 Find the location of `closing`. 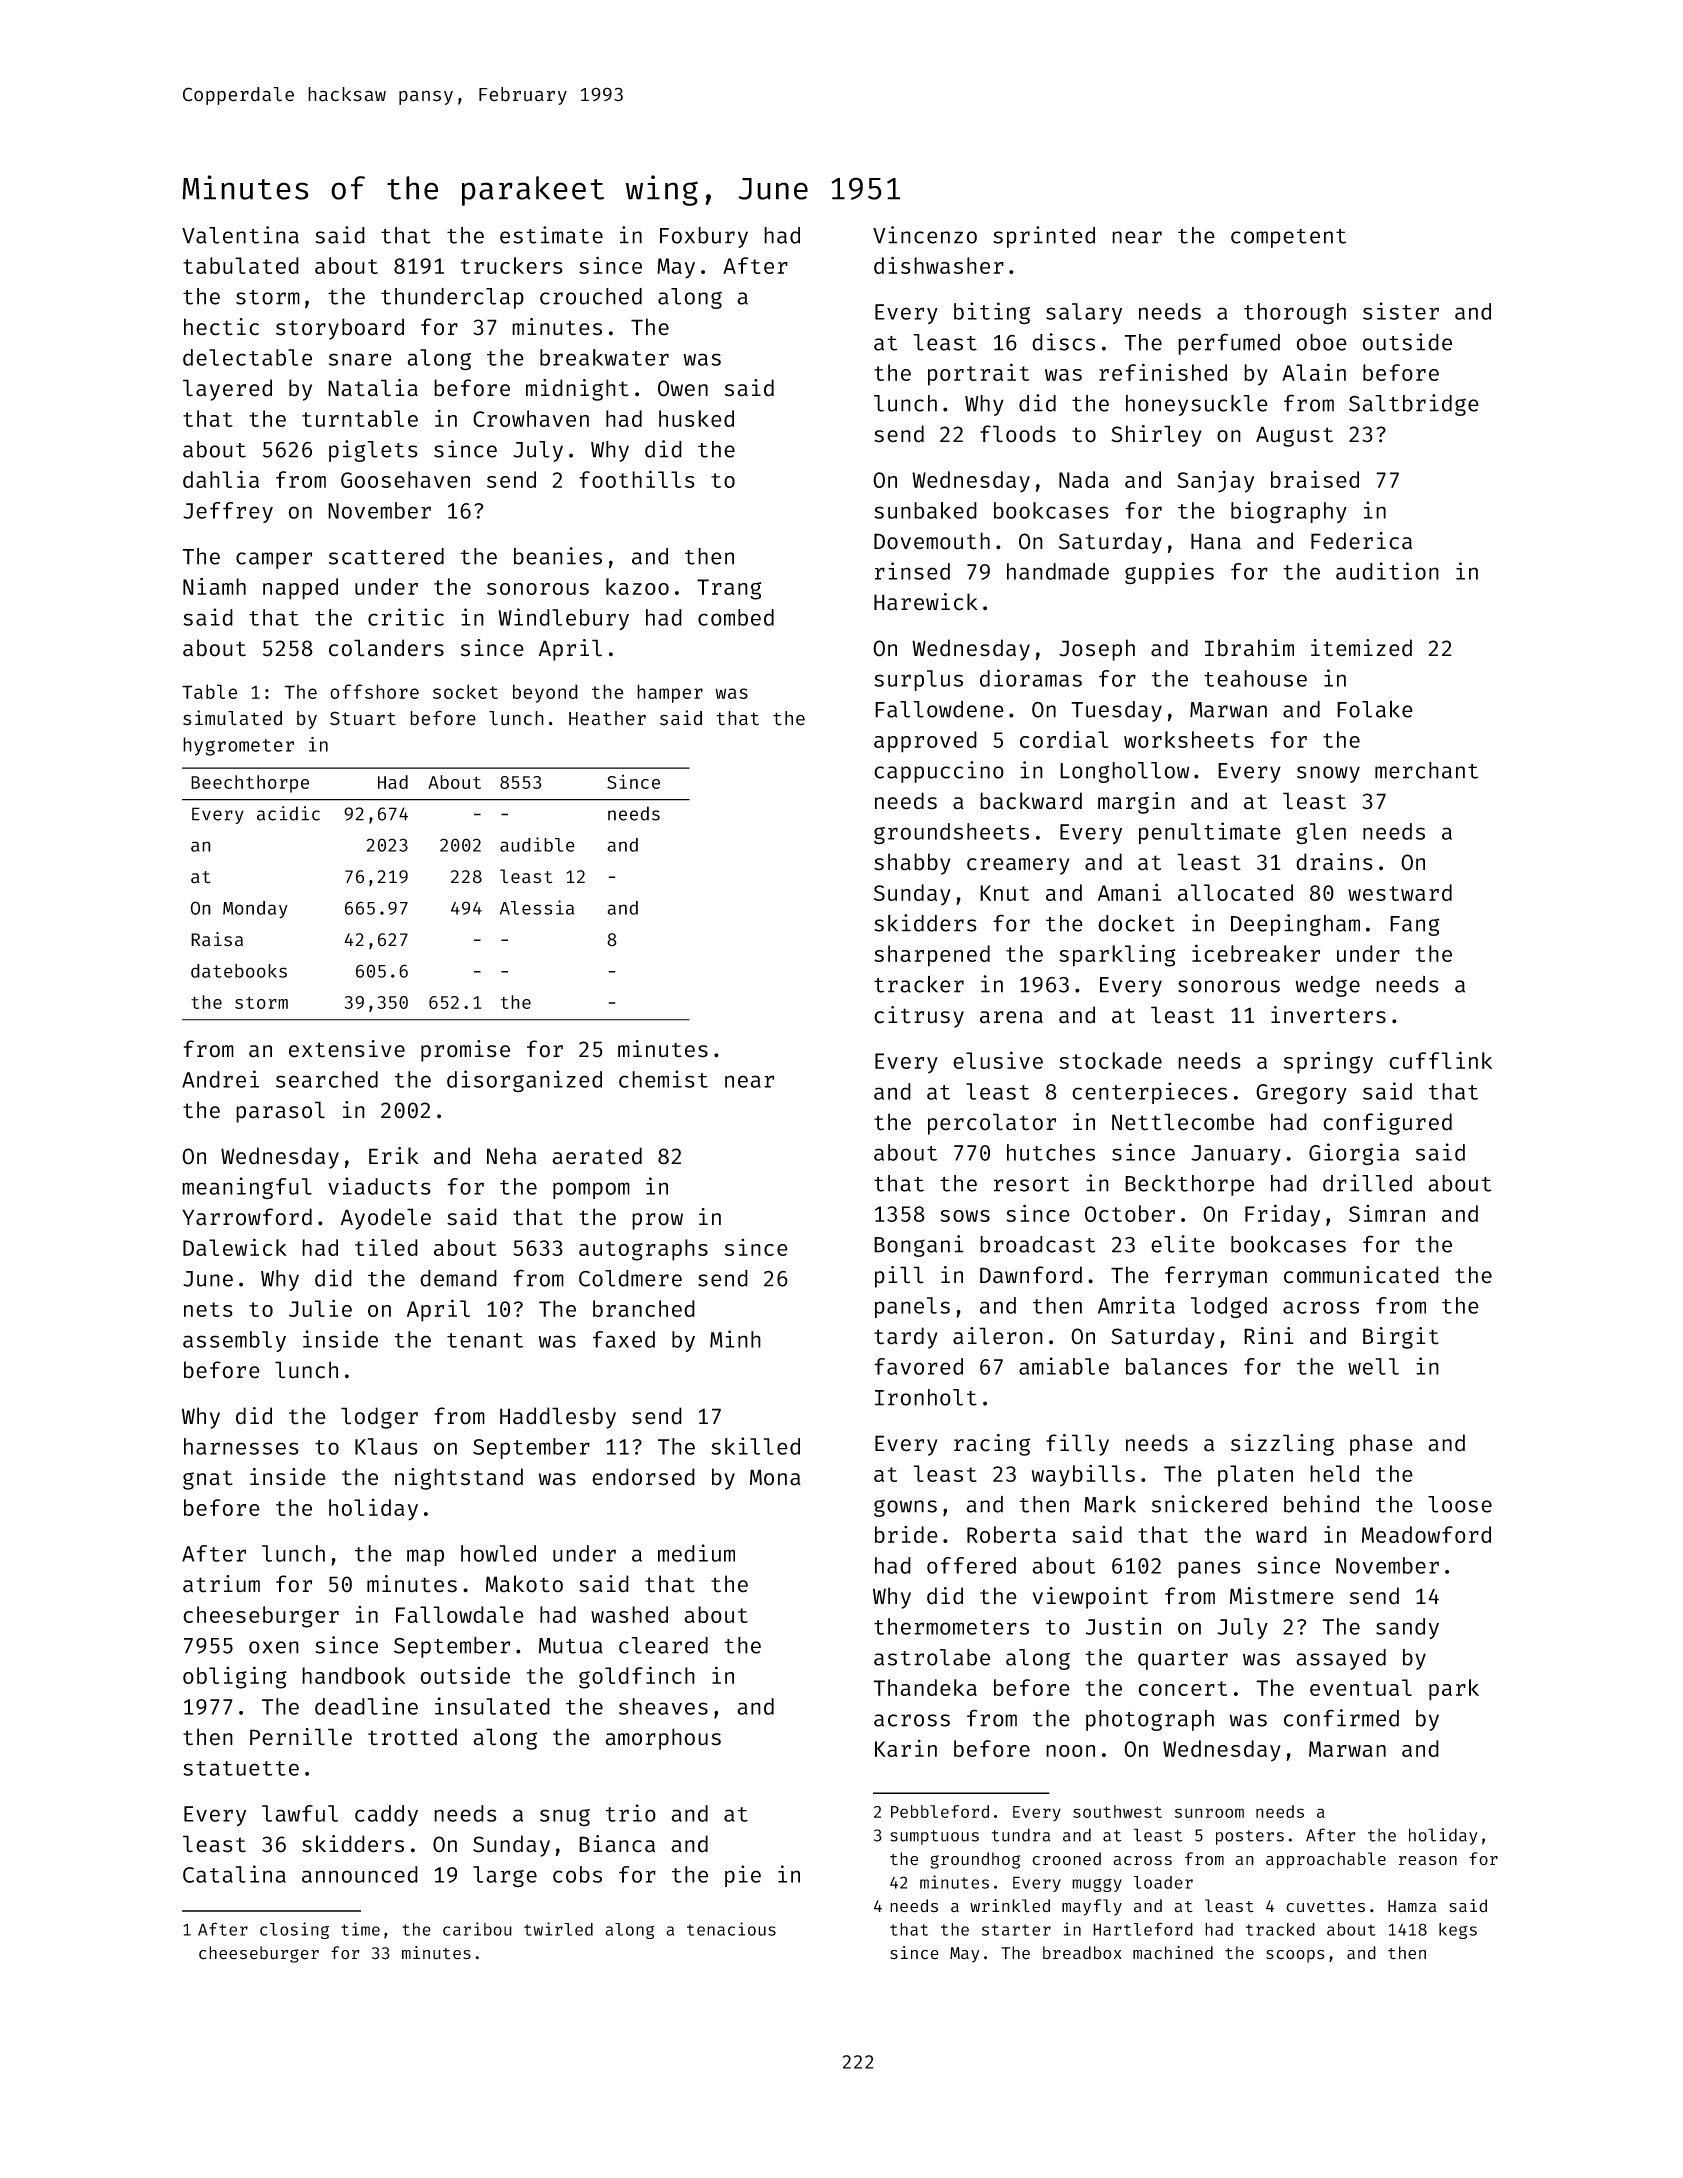

closing is located at coordinates (294, 1930).
